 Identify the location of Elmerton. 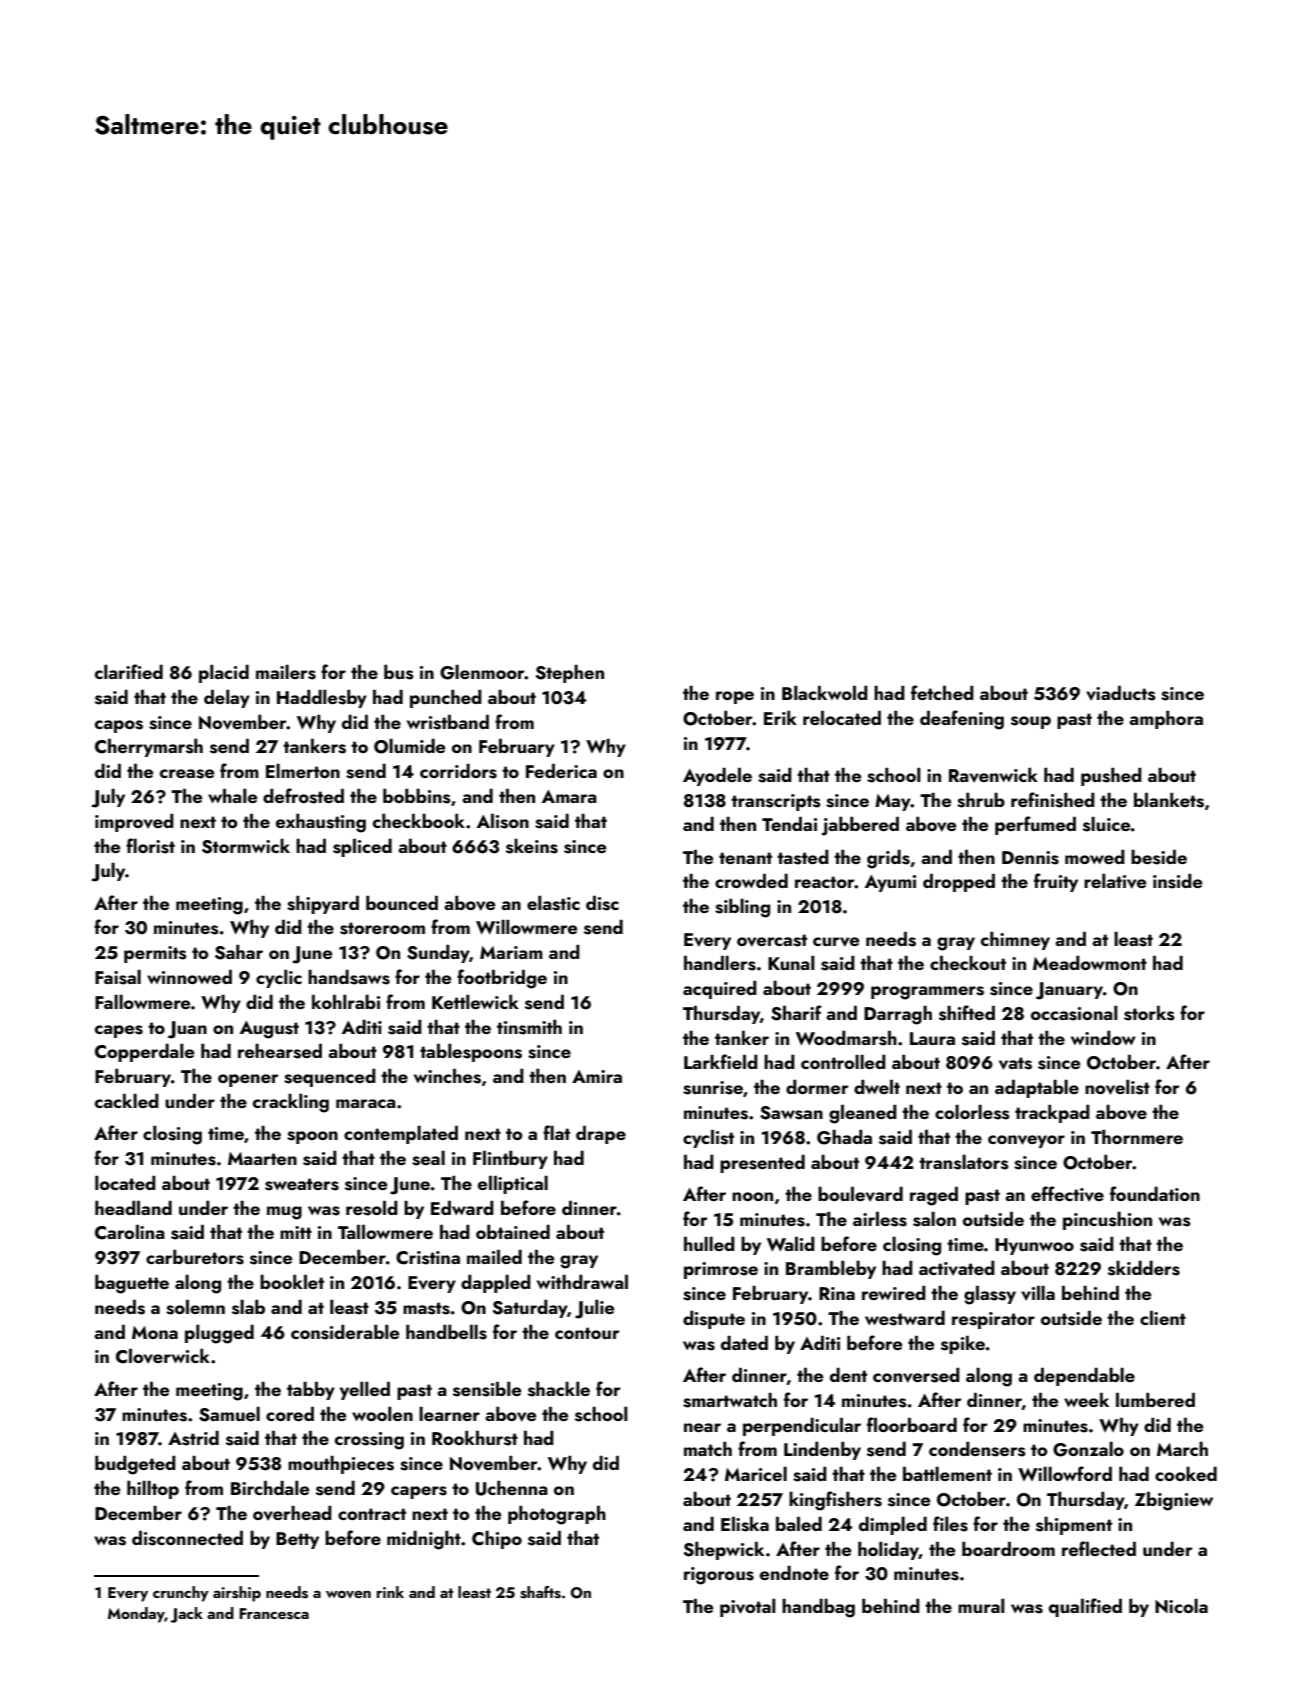
(303, 771).
